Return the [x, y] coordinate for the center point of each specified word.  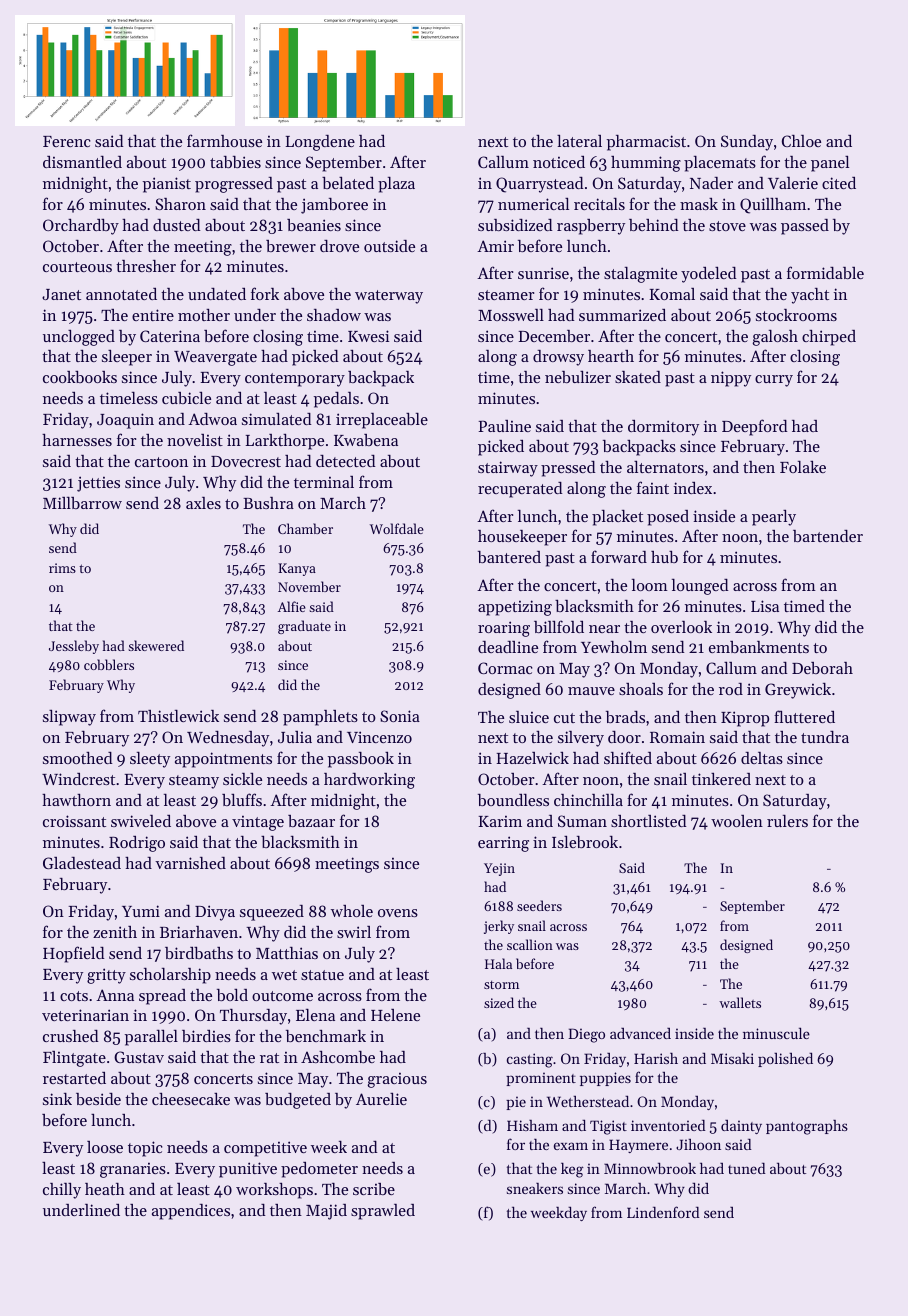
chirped [829, 338]
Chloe [801, 141]
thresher [146, 266]
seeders [539, 905]
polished [785, 1059]
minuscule [776, 1033]
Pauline [505, 426]
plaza [396, 185]
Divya [215, 913]
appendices [191, 1212]
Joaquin [125, 421]
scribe [374, 1189]
